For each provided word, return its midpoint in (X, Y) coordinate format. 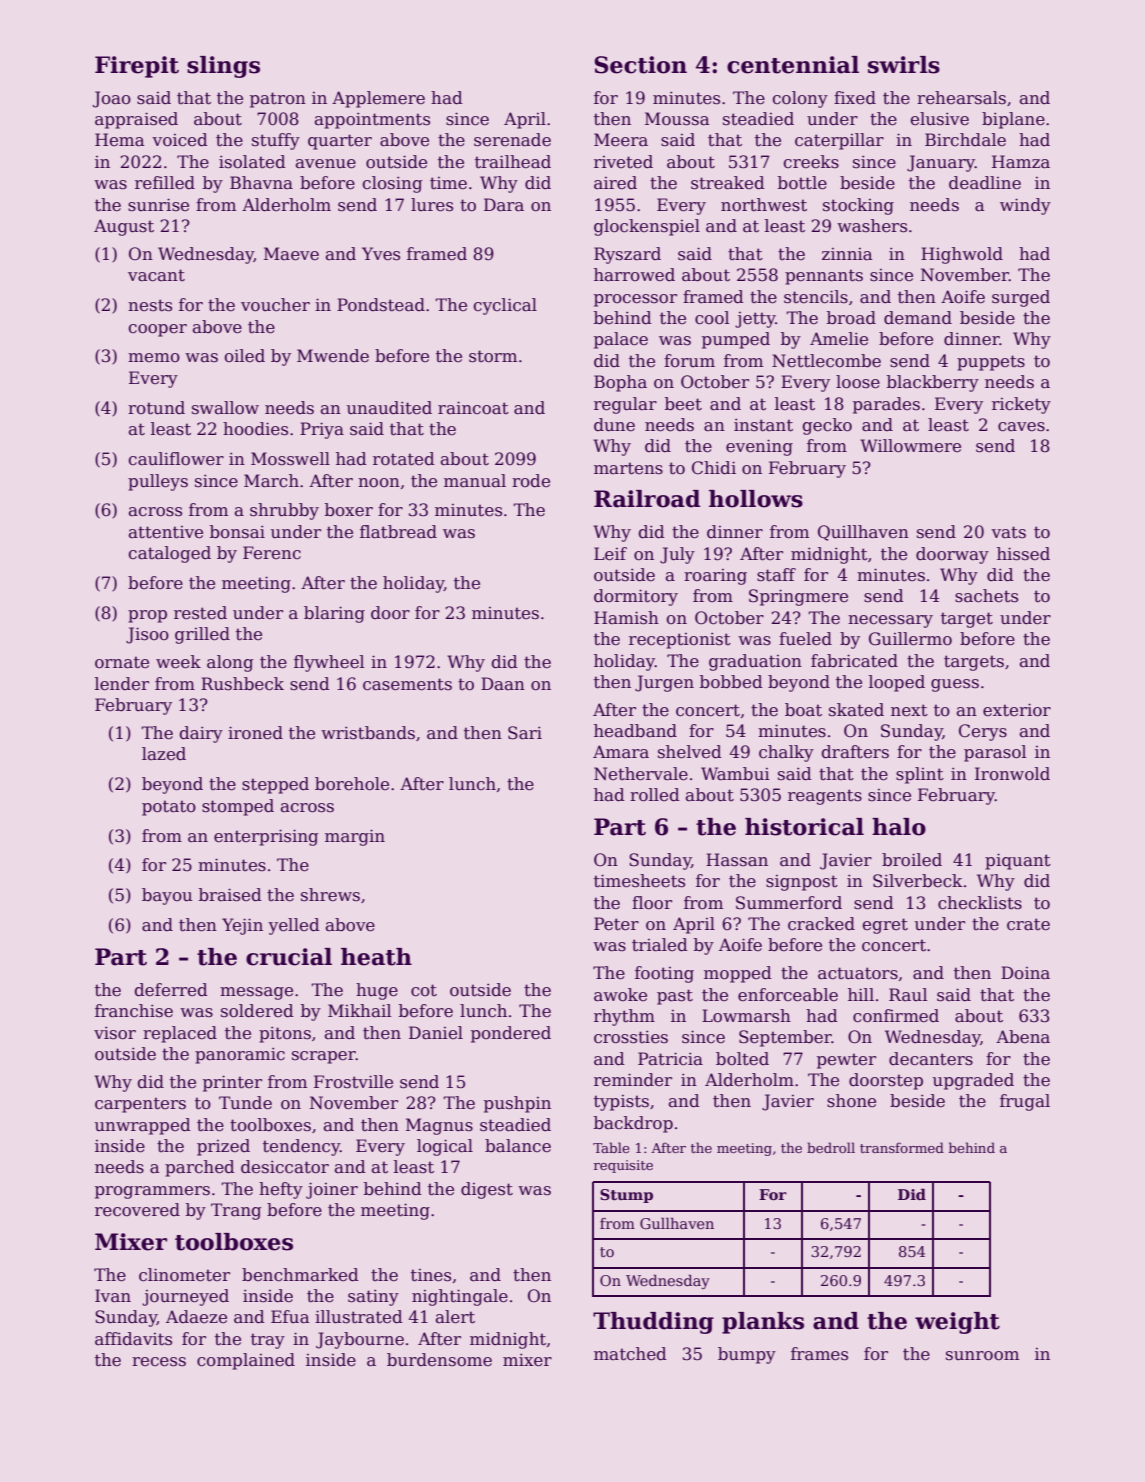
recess (159, 1362)
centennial (793, 65)
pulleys (158, 482)
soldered (257, 1011)
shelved (690, 752)
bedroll (831, 1147)
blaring (334, 614)
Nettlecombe (826, 361)
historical (804, 827)
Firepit (137, 67)
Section (640, 65)
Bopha (620, 383)
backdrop (633, 1124)
